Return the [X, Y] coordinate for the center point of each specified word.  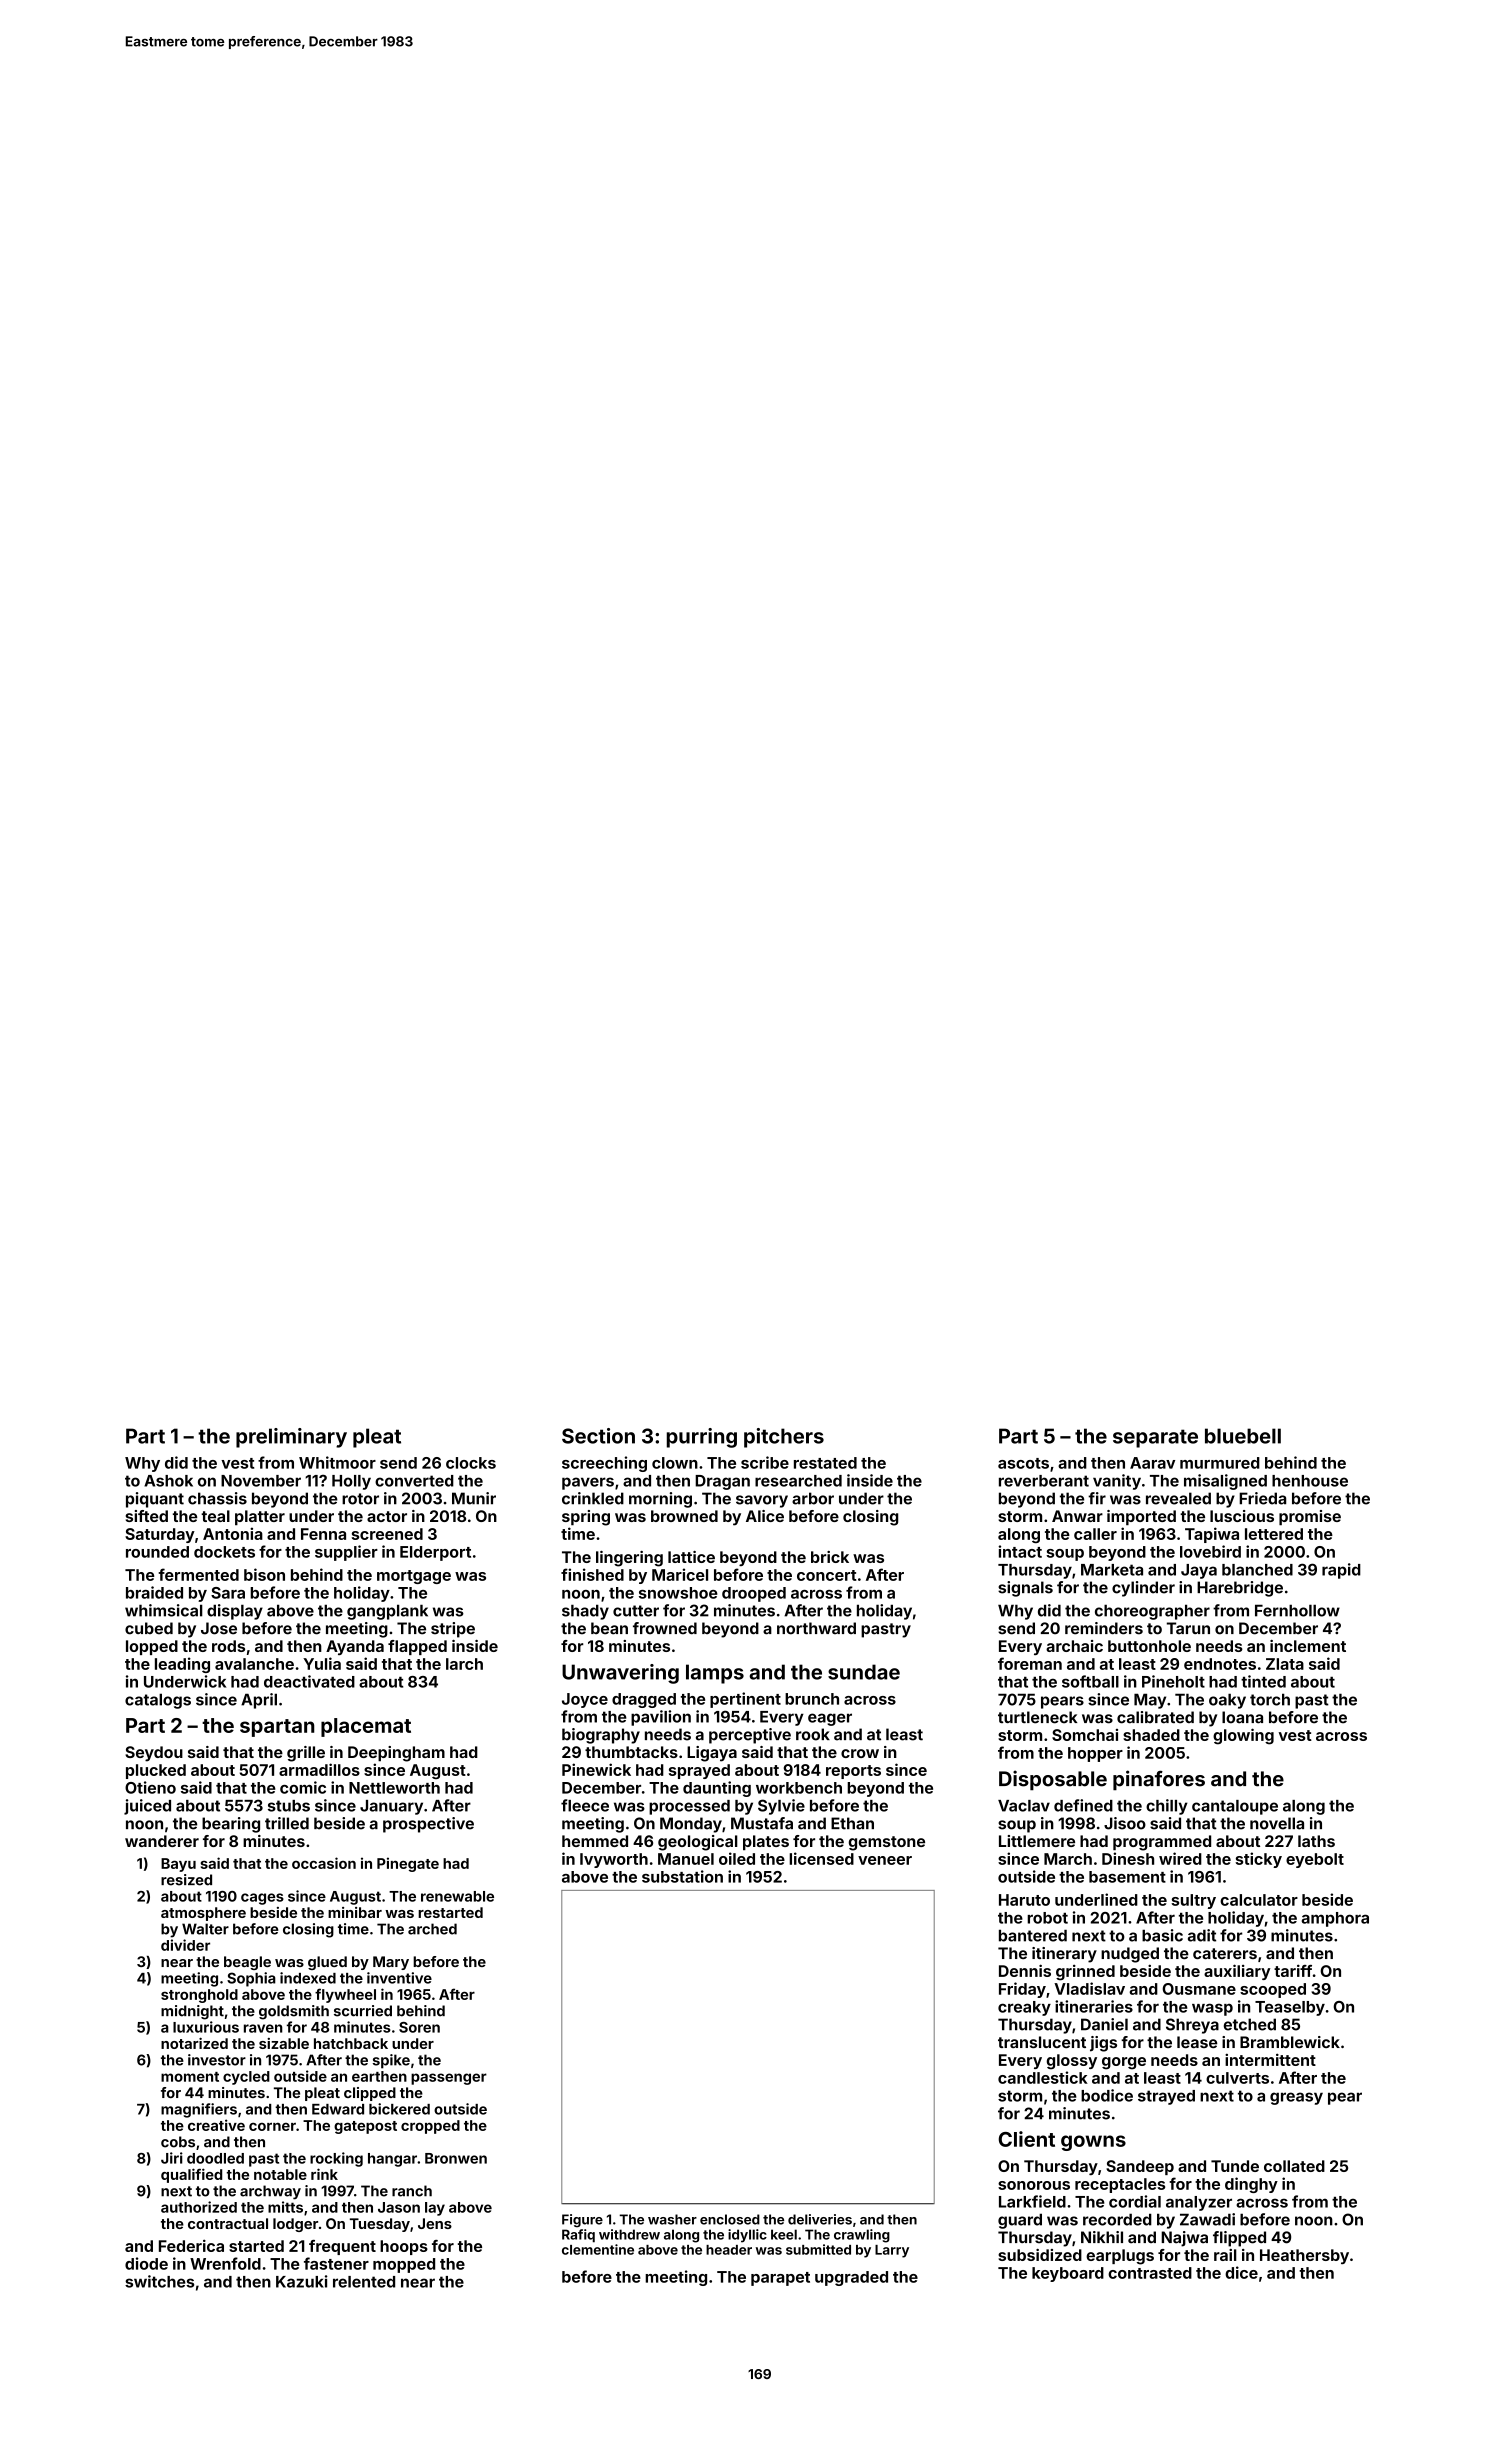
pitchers [784, 1438]
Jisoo [1125, 1823]
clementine [598, 2249]
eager [830, 1719]
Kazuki [302, 2281]
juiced [147, 1807]
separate [1155, 1438]
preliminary [291, 1438]
